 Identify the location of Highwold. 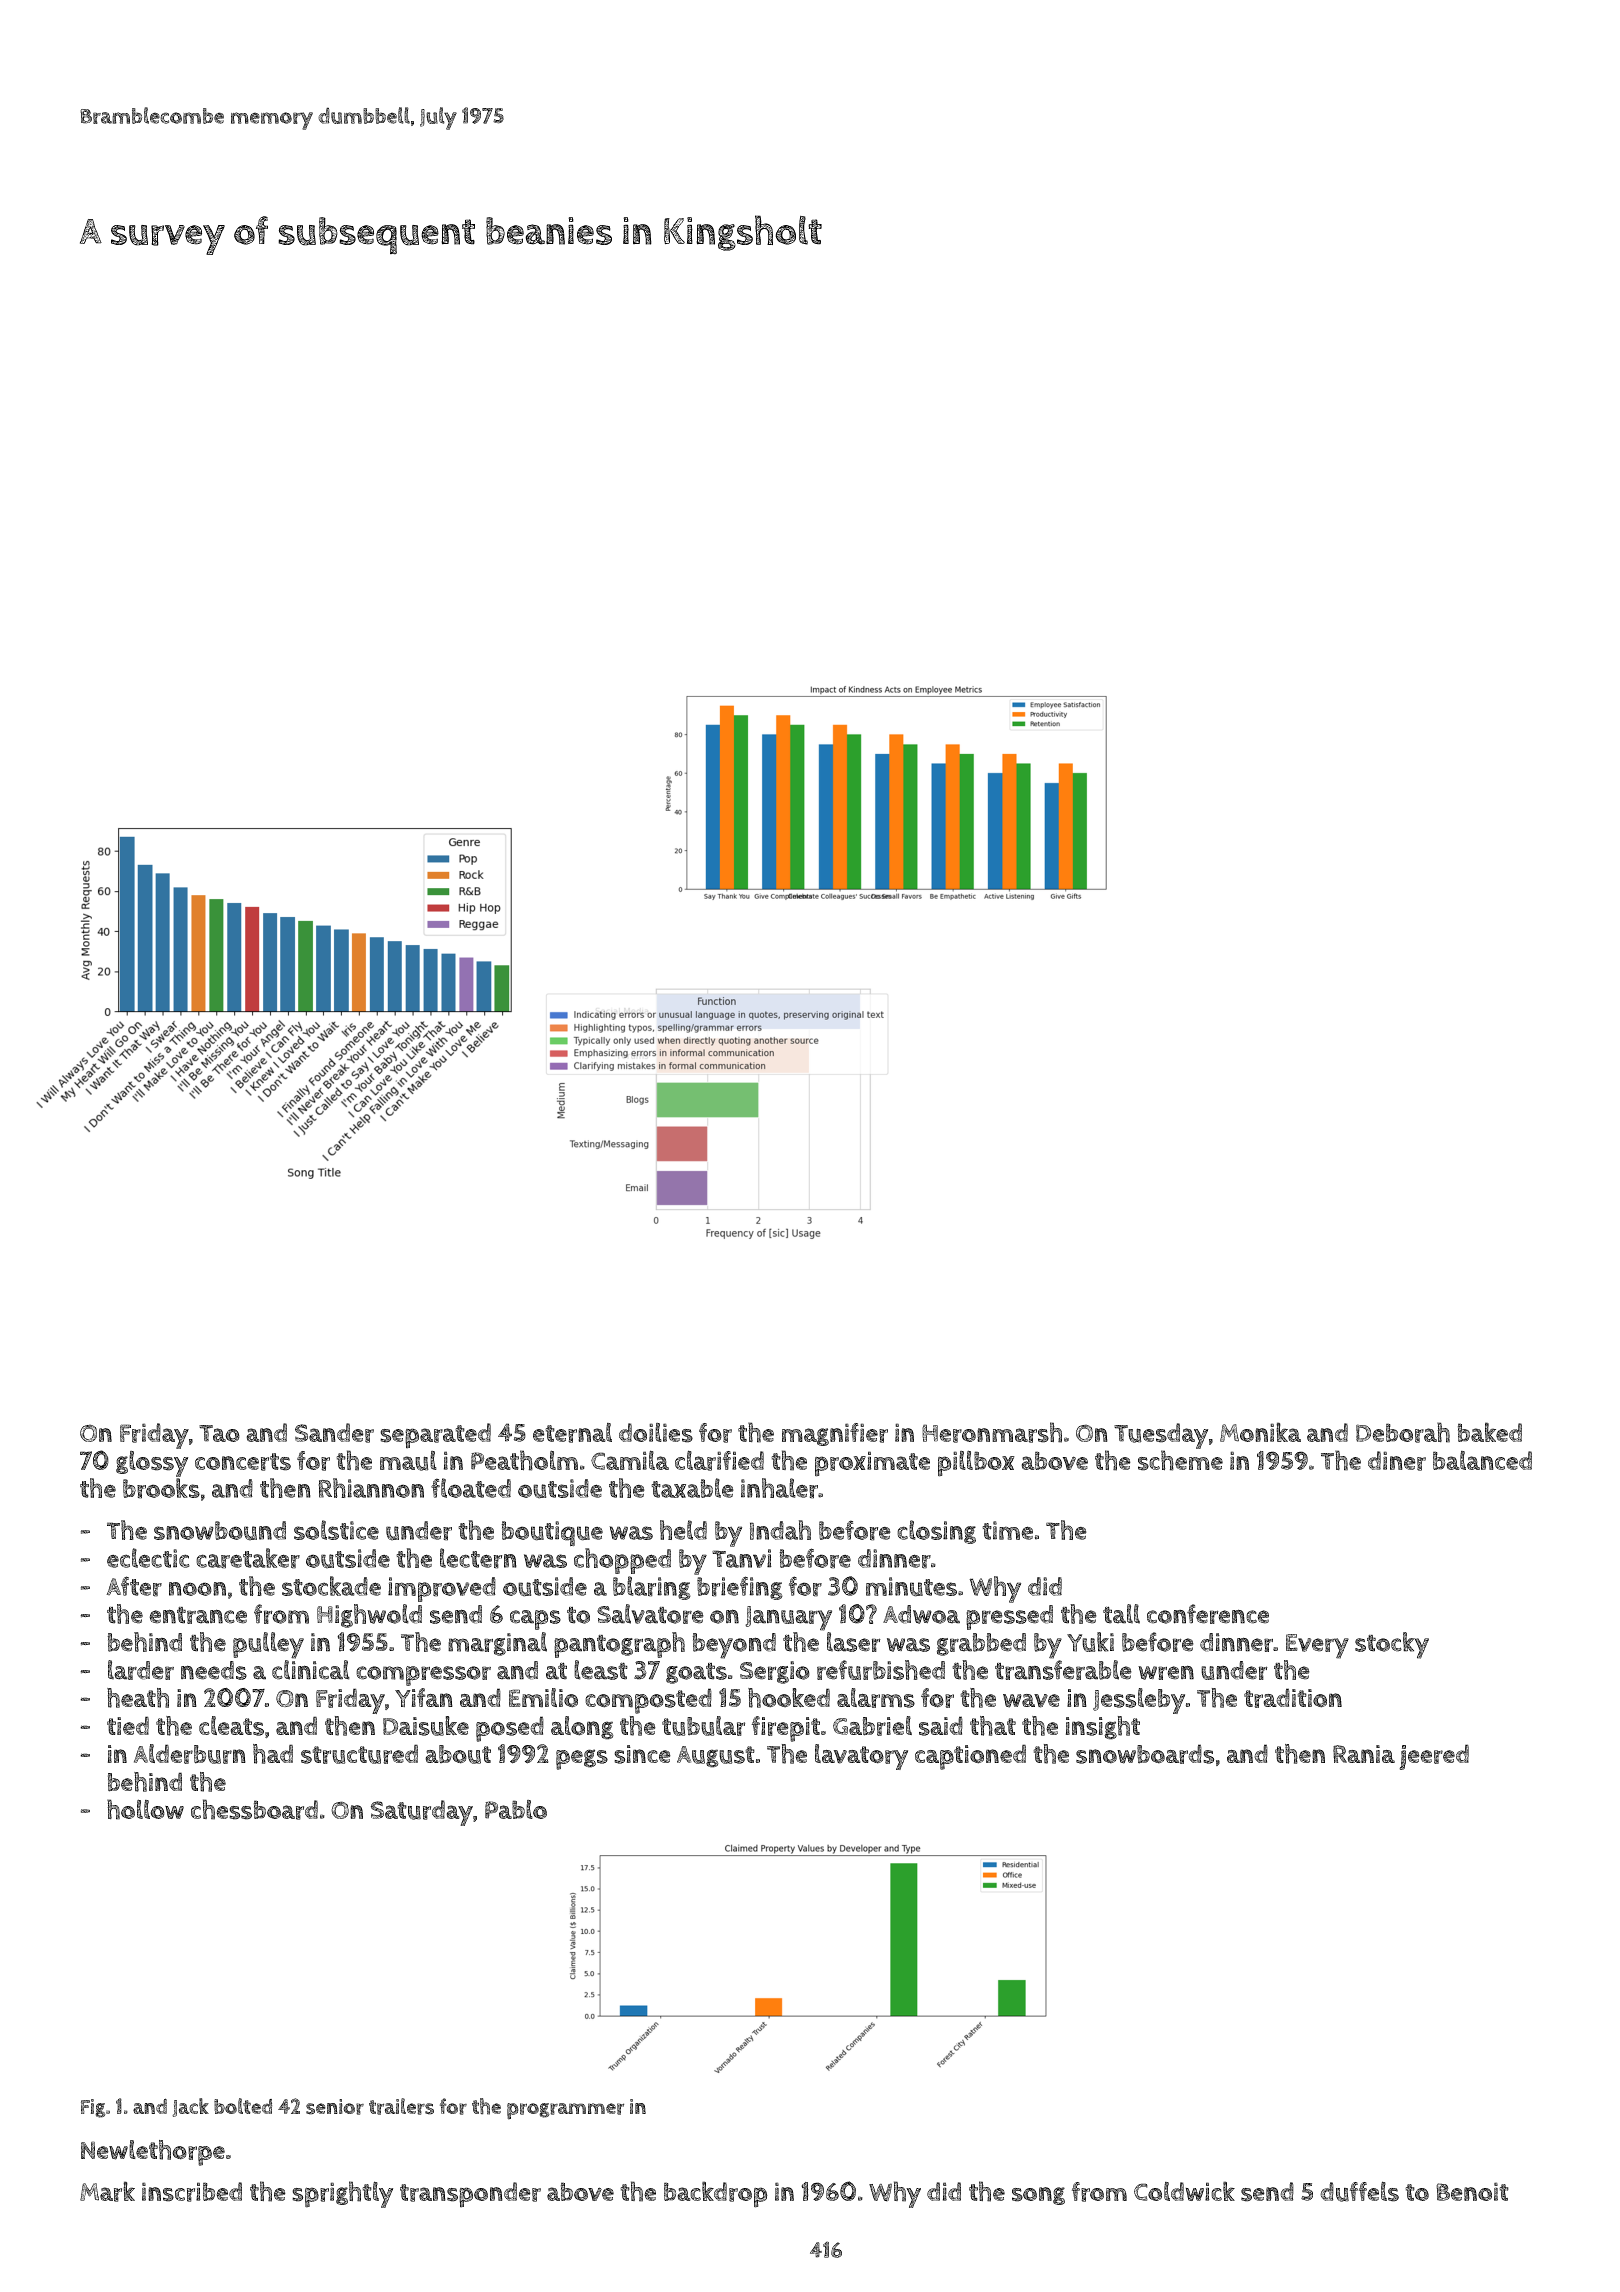
(369, 1616).
